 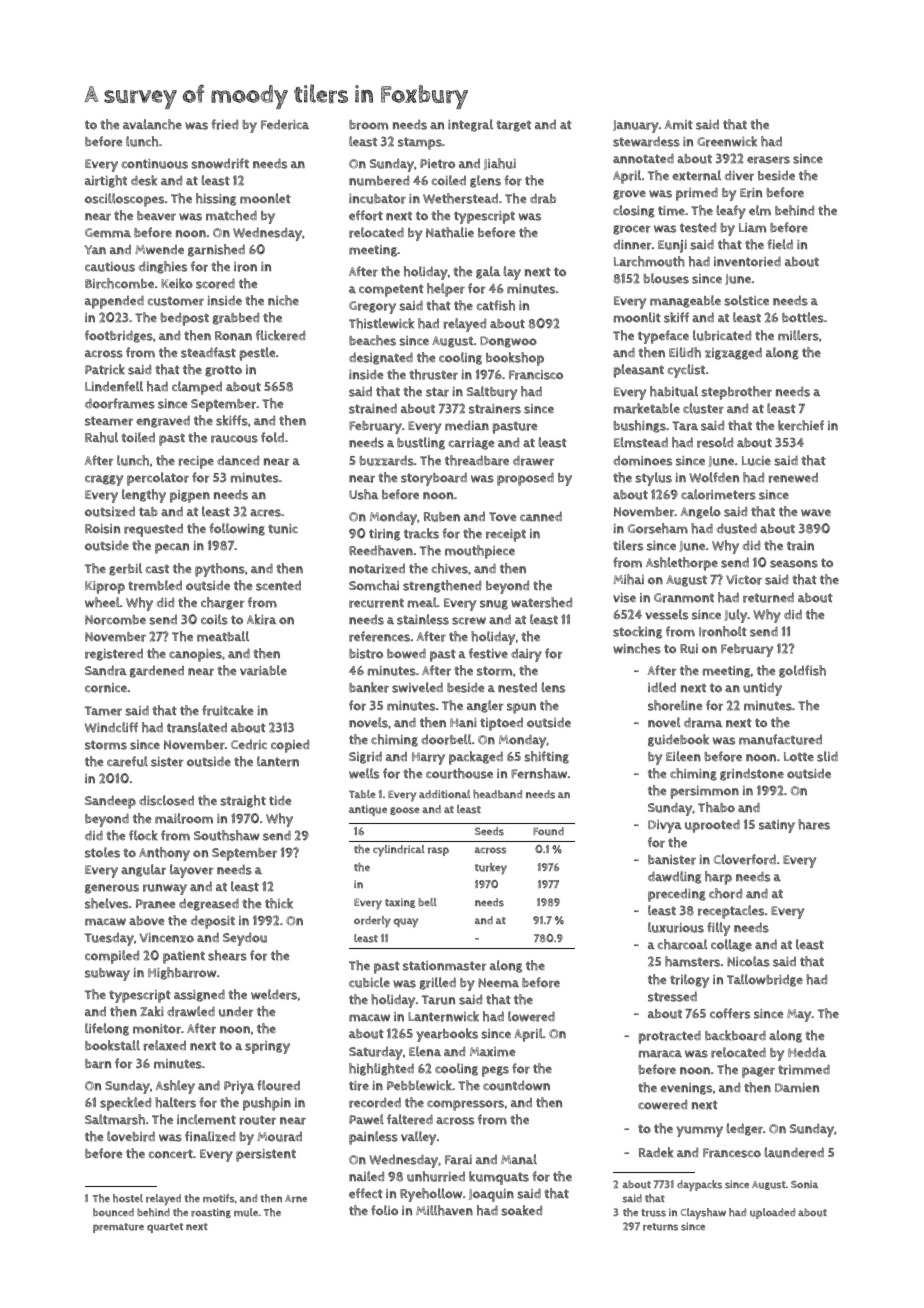 I want to click on bottles, so click(x=803, y=317).
